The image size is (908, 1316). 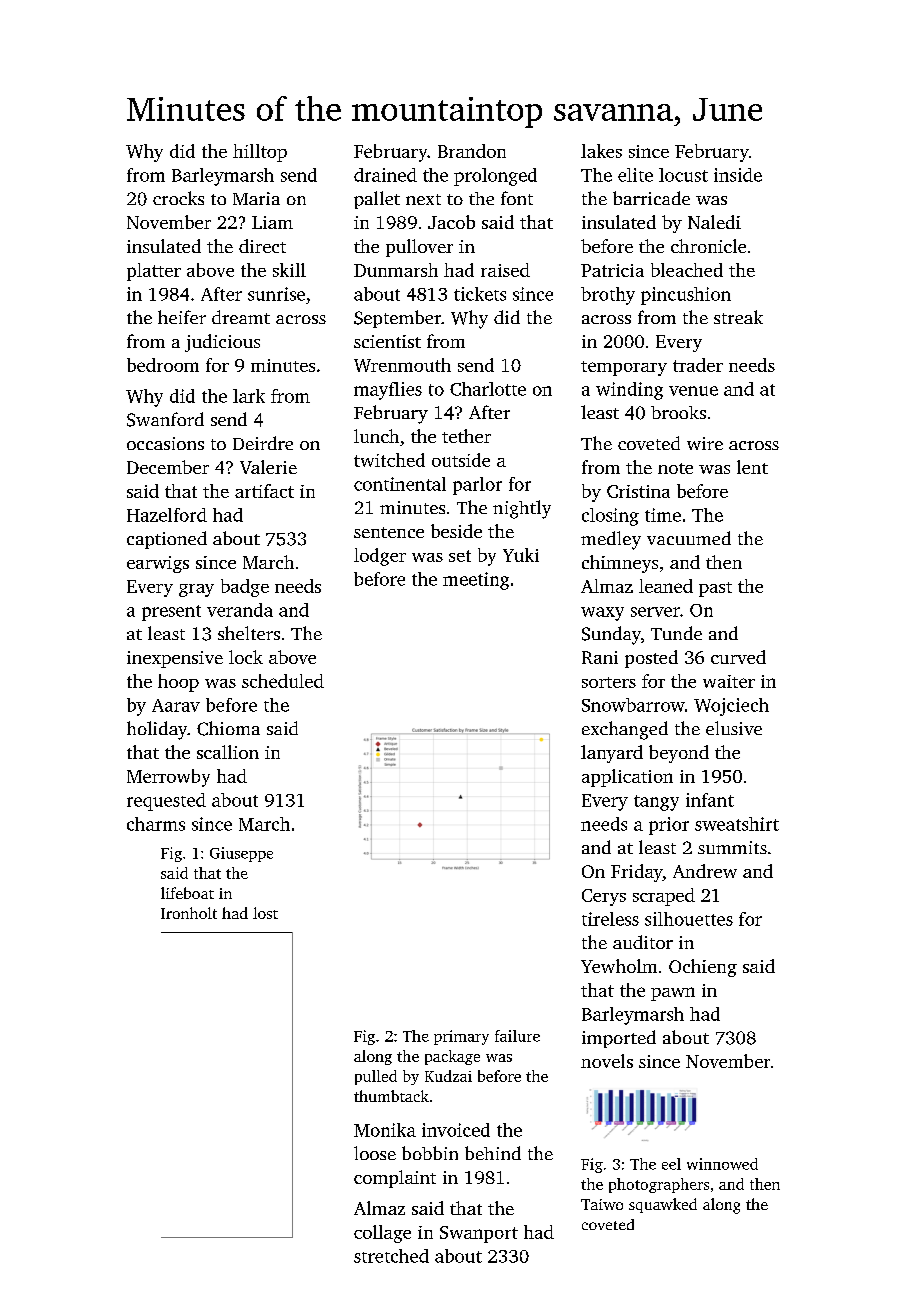 I want to click on loose, so click(x=375, y=1153).
